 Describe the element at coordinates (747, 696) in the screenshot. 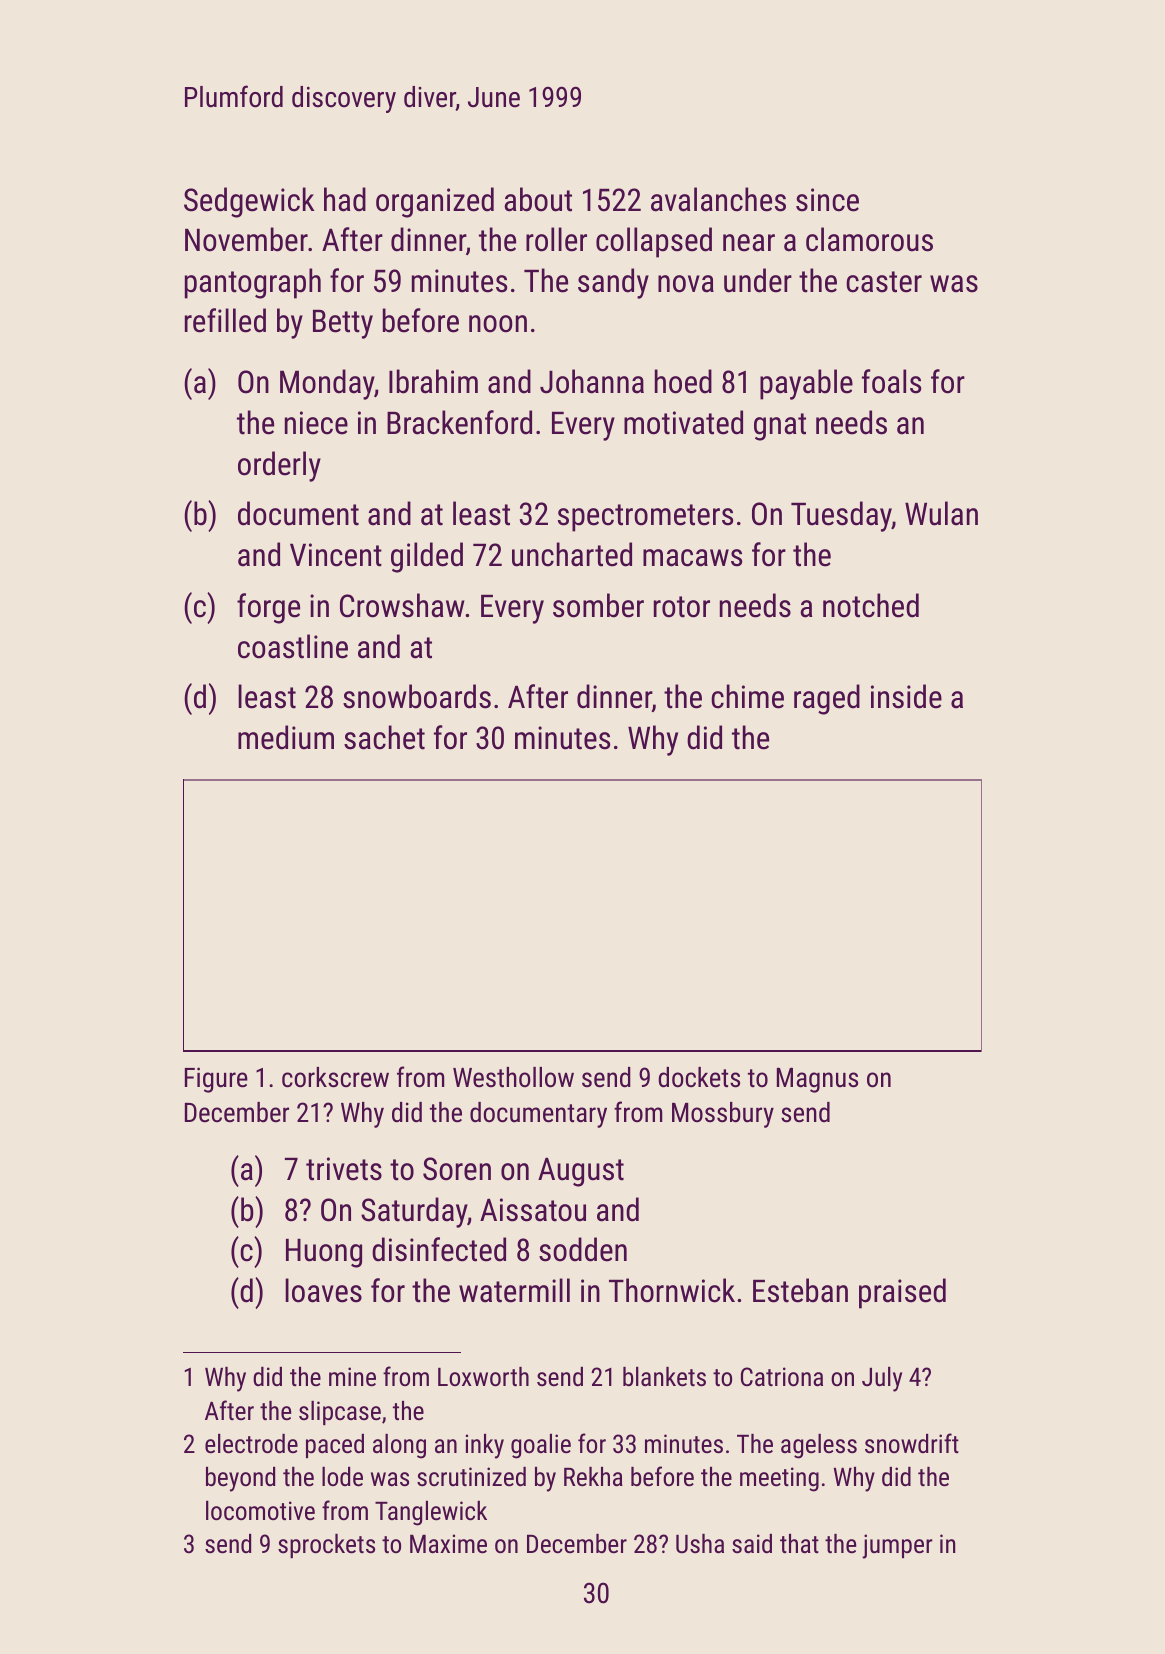

I see `chime` at that location.
